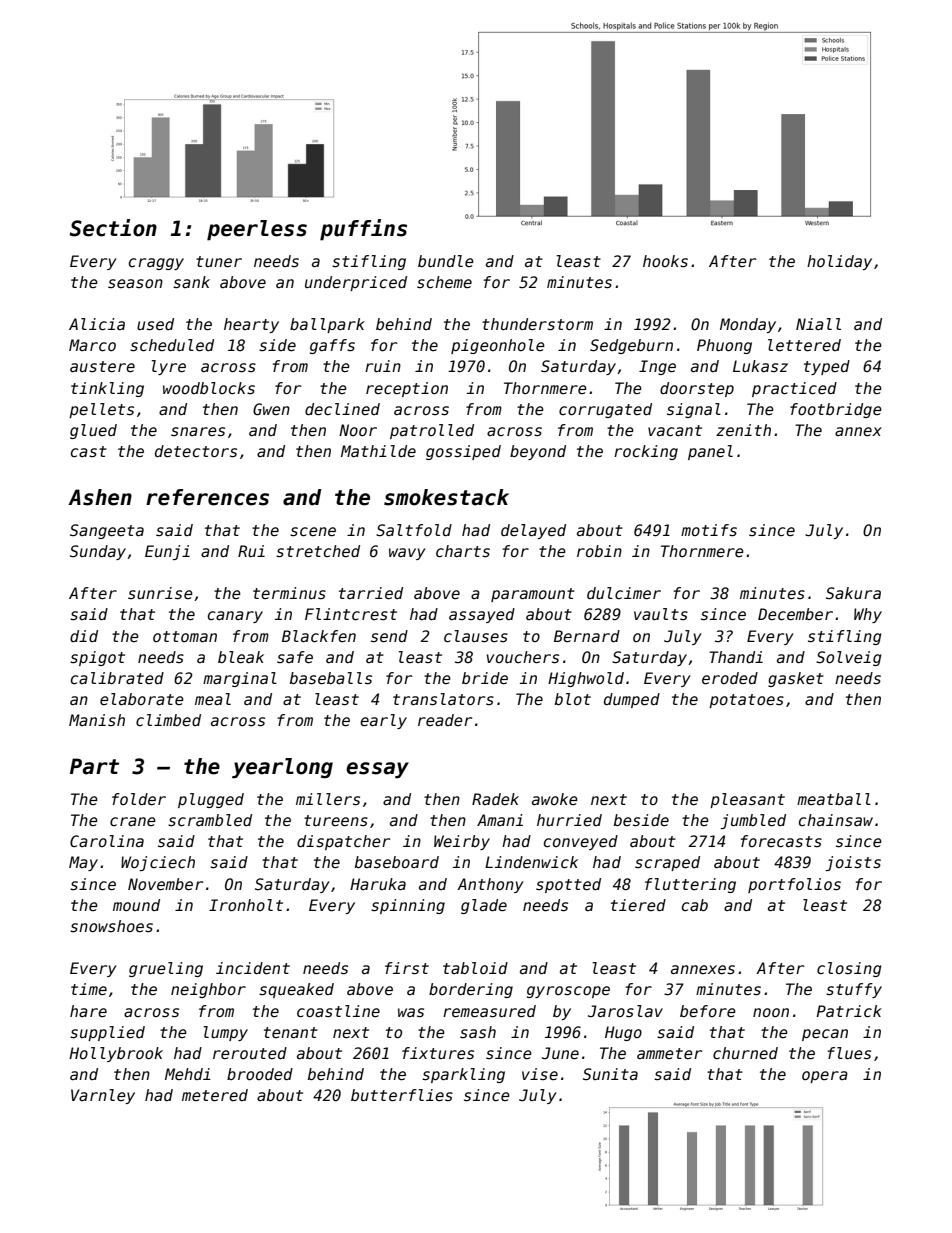 This page has width=952, height=1233. I want to click on pleasant, so click(747, 800).
